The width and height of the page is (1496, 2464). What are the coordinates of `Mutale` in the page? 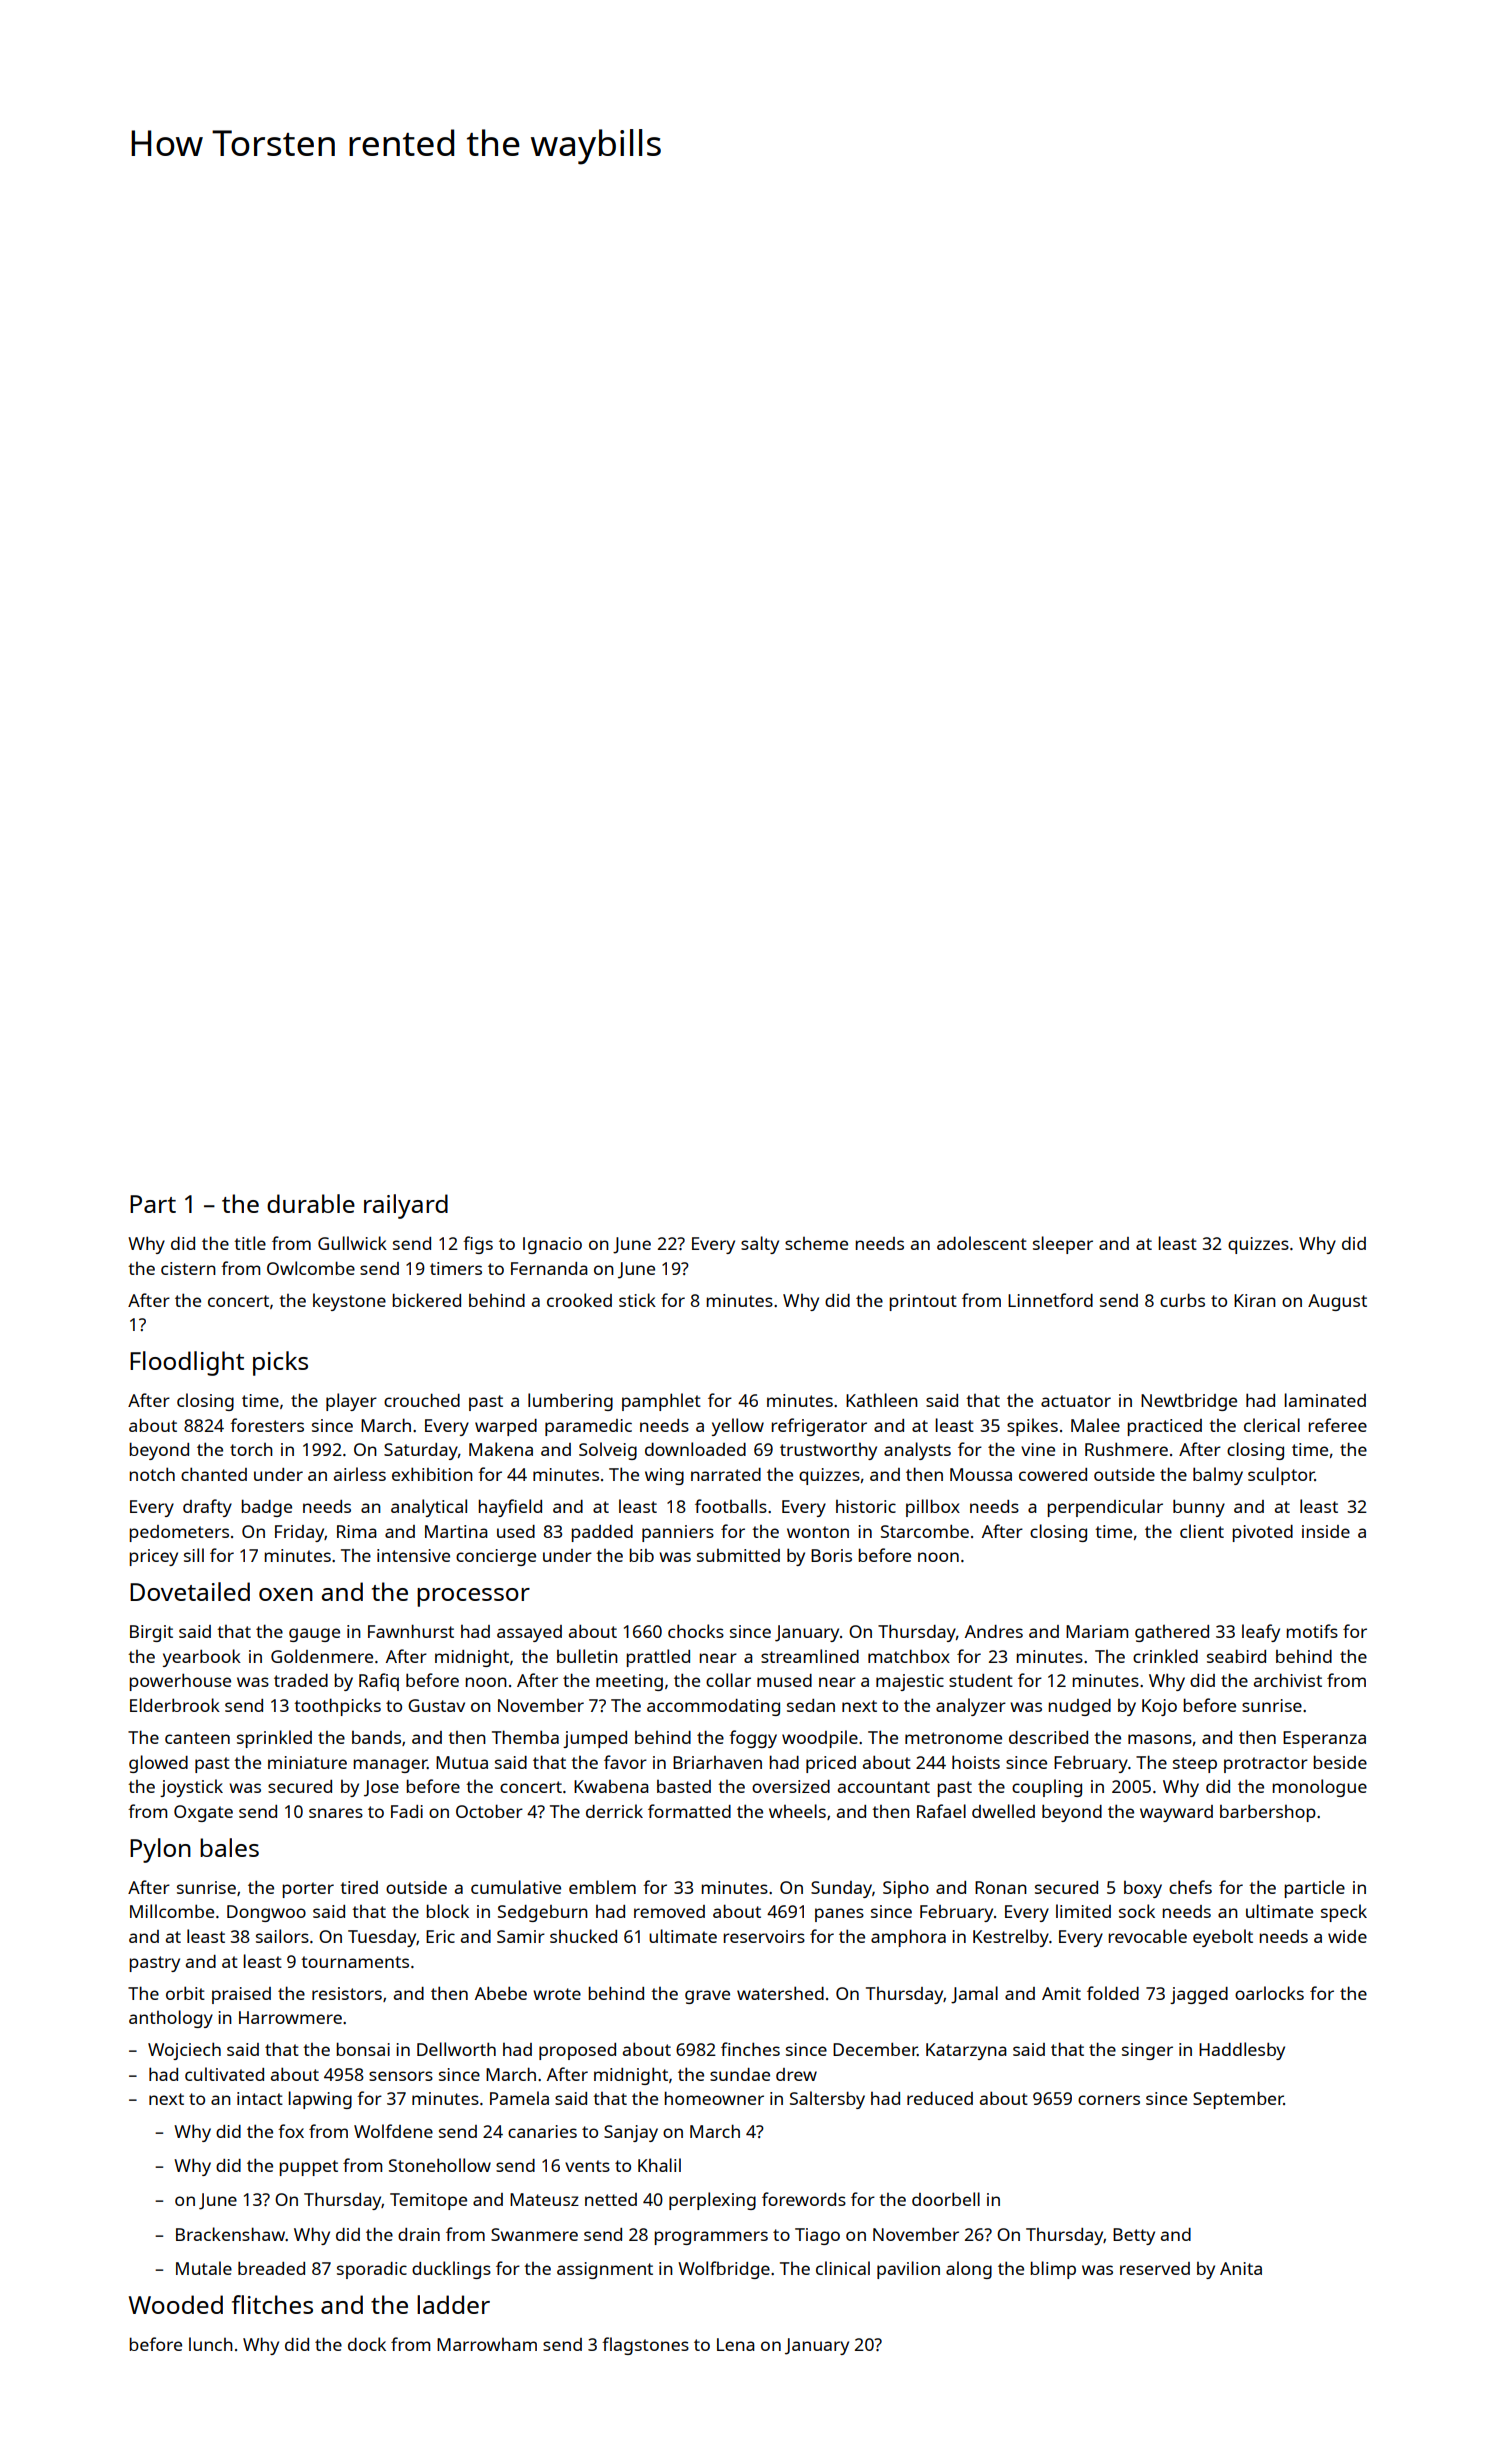 It's located at (204, 2268).
